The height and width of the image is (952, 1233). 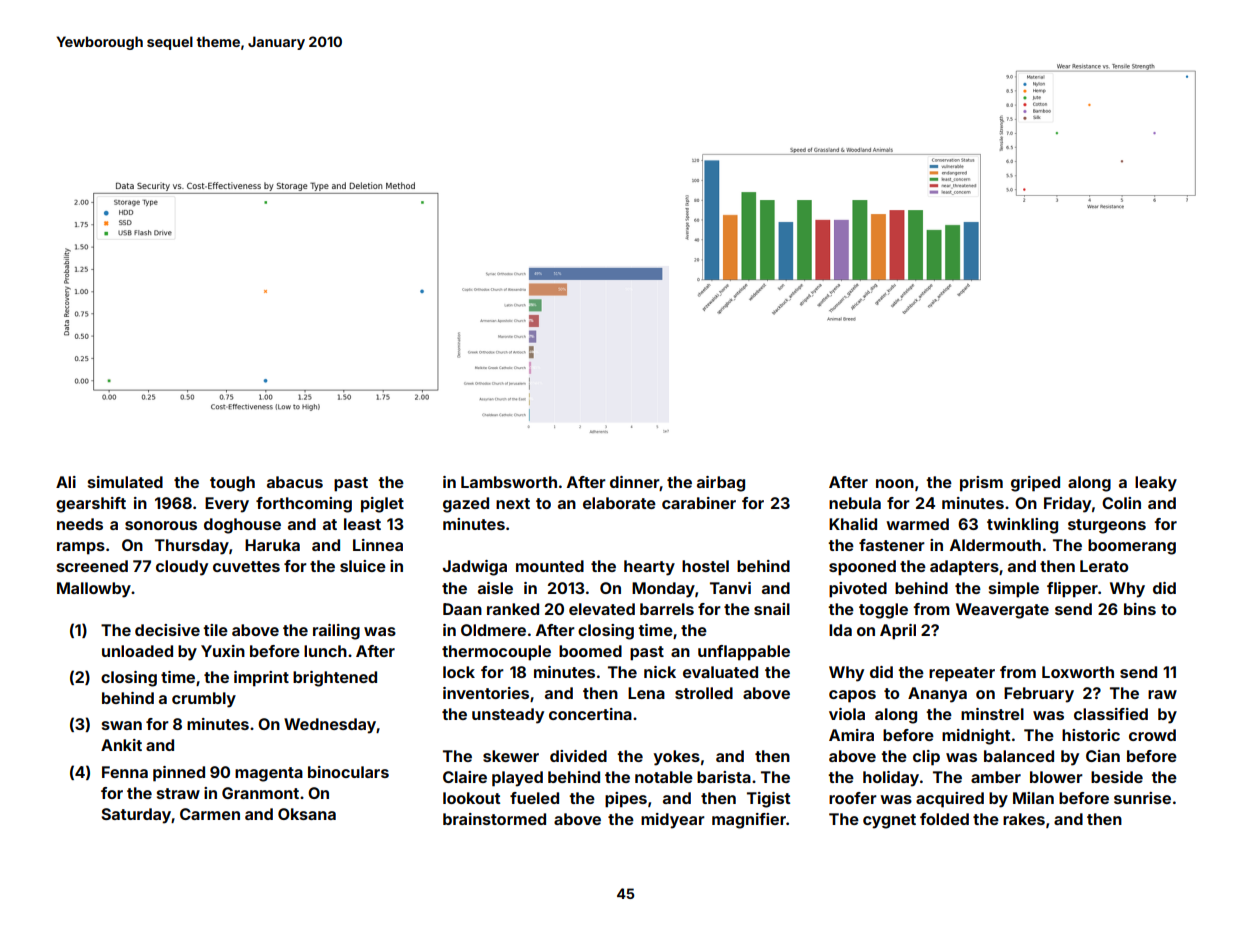 I want to click on cygnet, so click(x=889, y=821).
